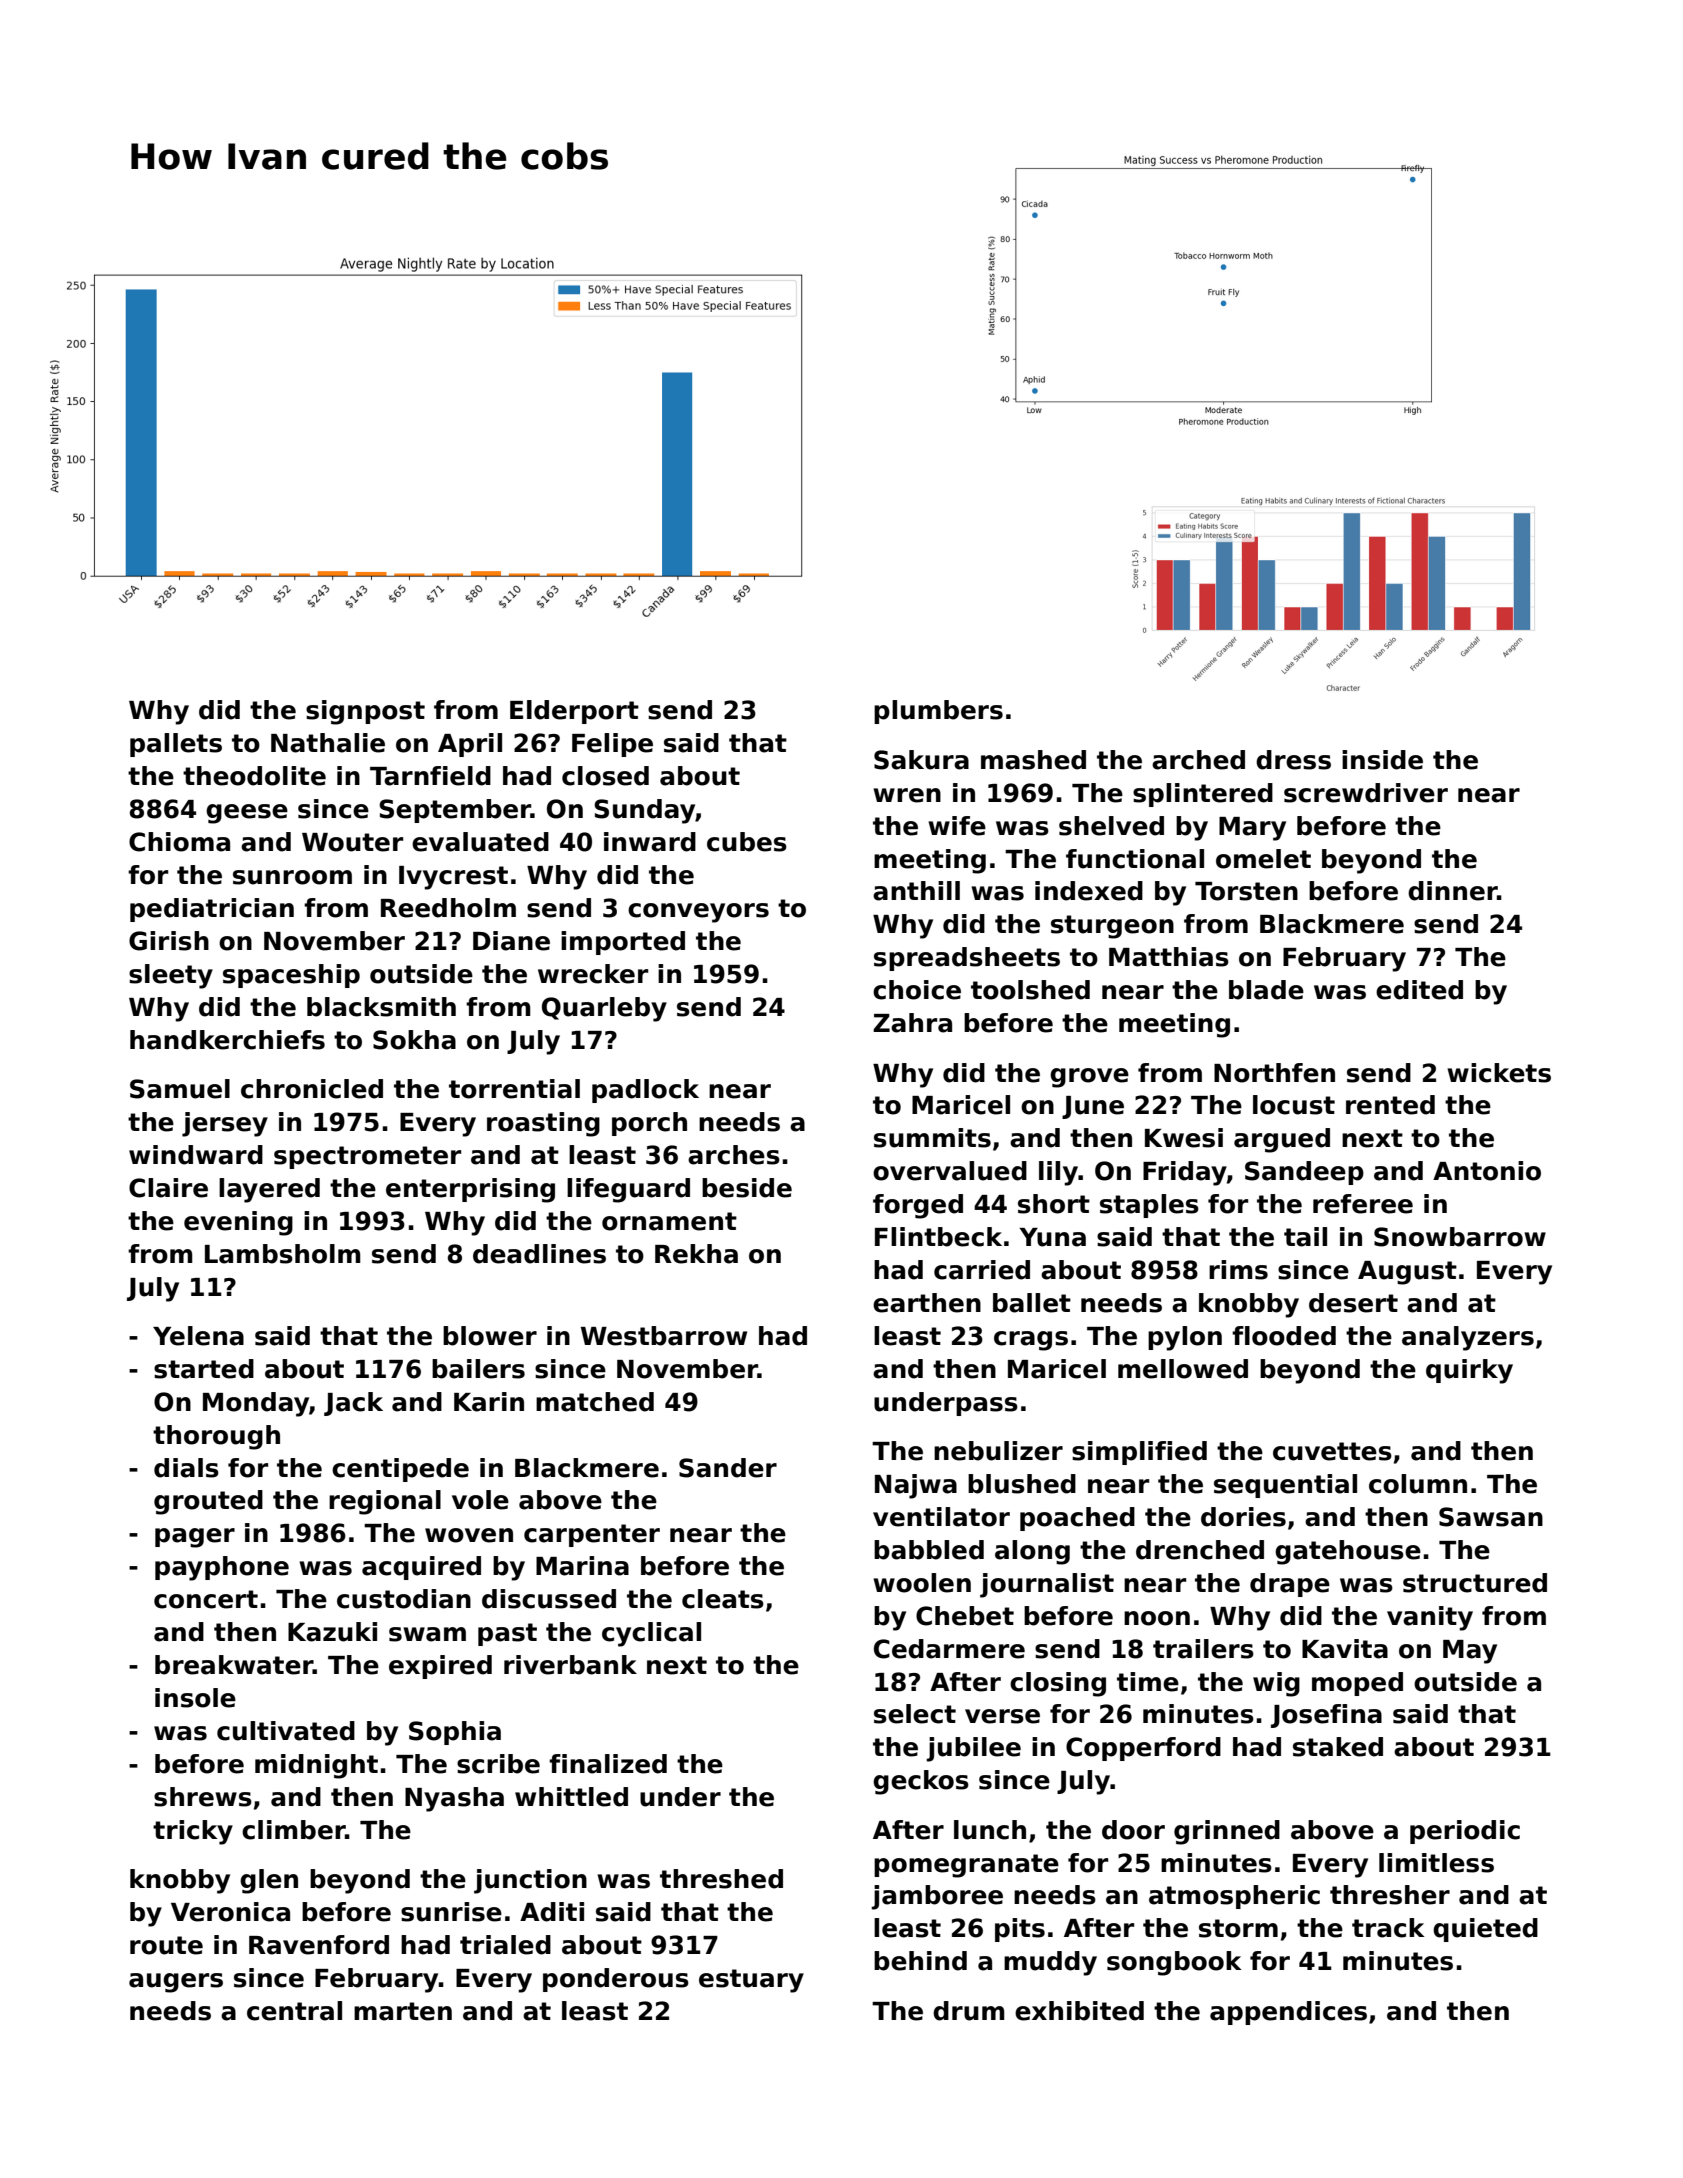 The width and height of the screenshot is (1683, 2178). Describe the element at coordinates (1419, 990) in the screenshot. I see `edited` at that location.
